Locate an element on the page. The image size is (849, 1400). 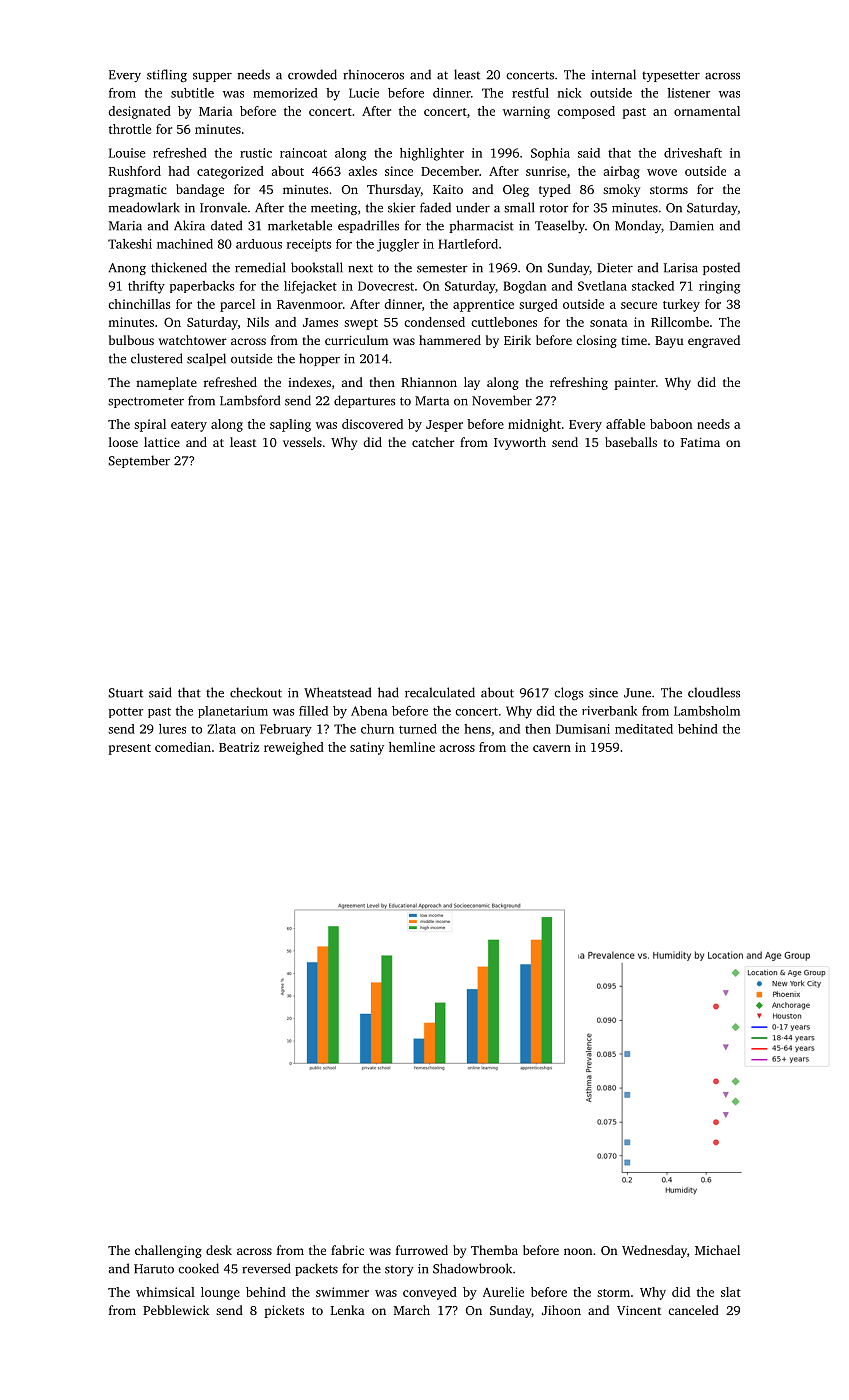
Stuart is located at coordinates (126, 693).
